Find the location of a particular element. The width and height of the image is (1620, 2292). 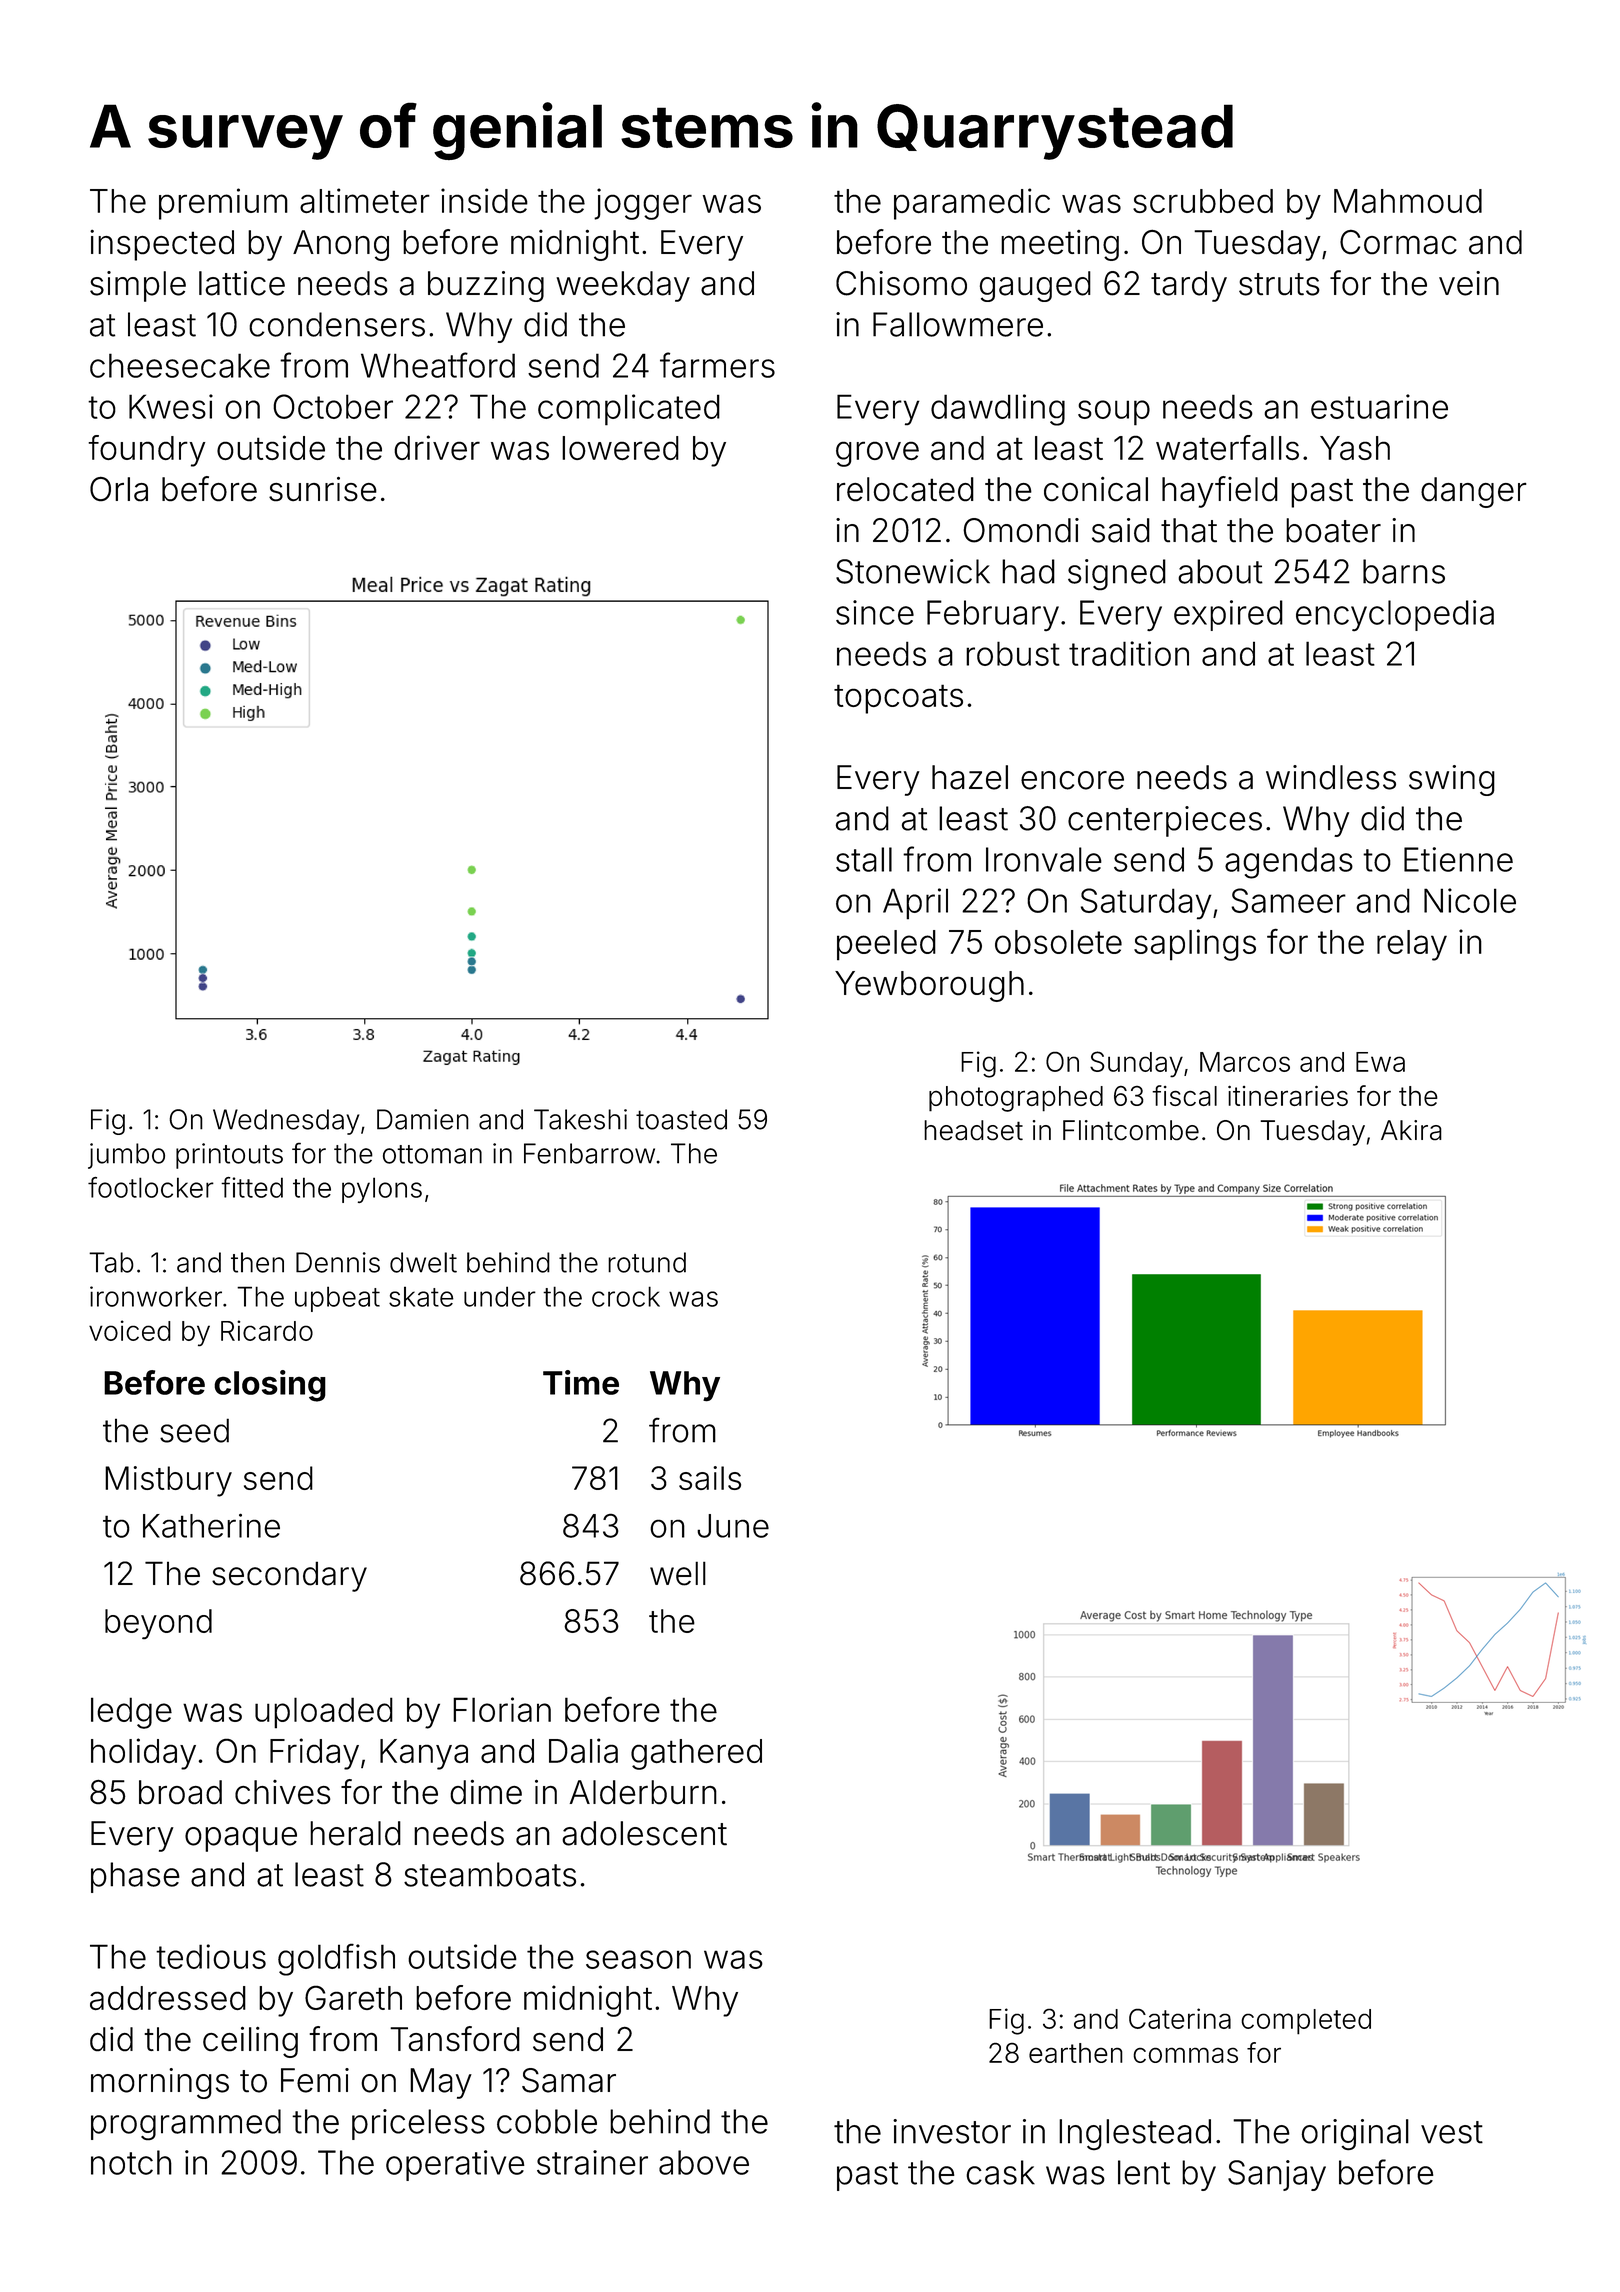

inspected is located at coordinates (162, 245).
